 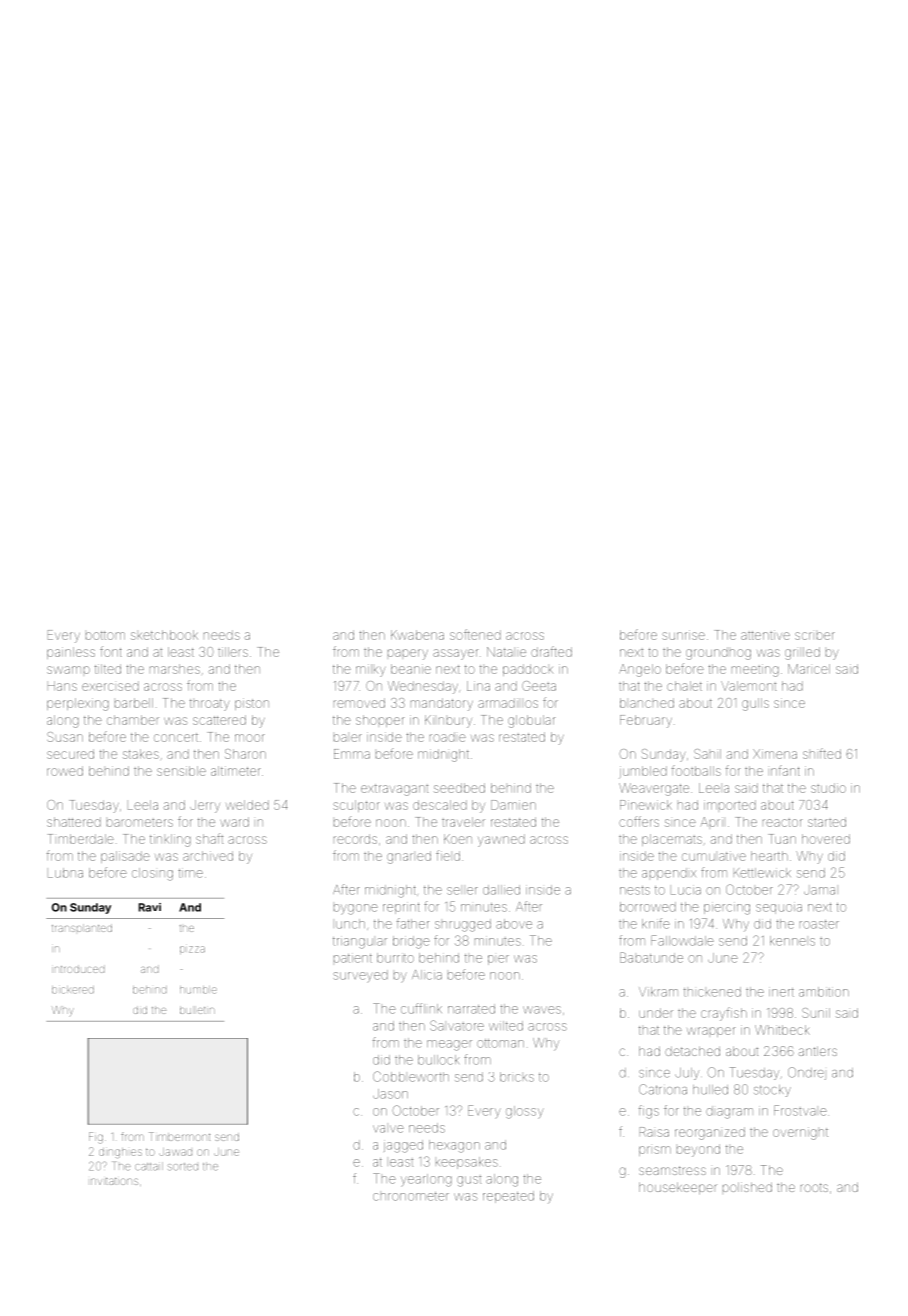 I want to click on February, so click(x=646, y=721).
